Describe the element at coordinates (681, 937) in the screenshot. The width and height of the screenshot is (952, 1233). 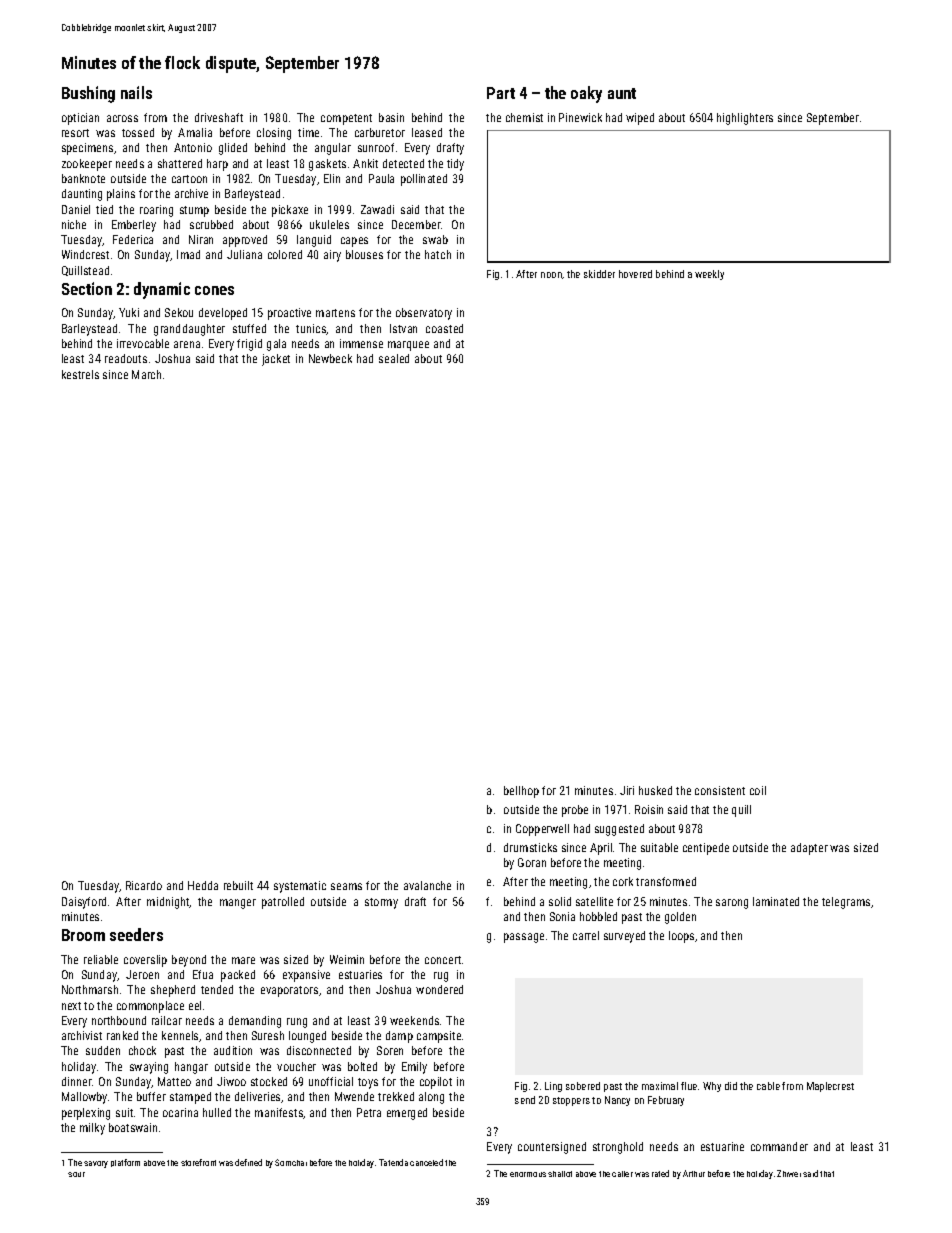
I see `loops` at that location.
